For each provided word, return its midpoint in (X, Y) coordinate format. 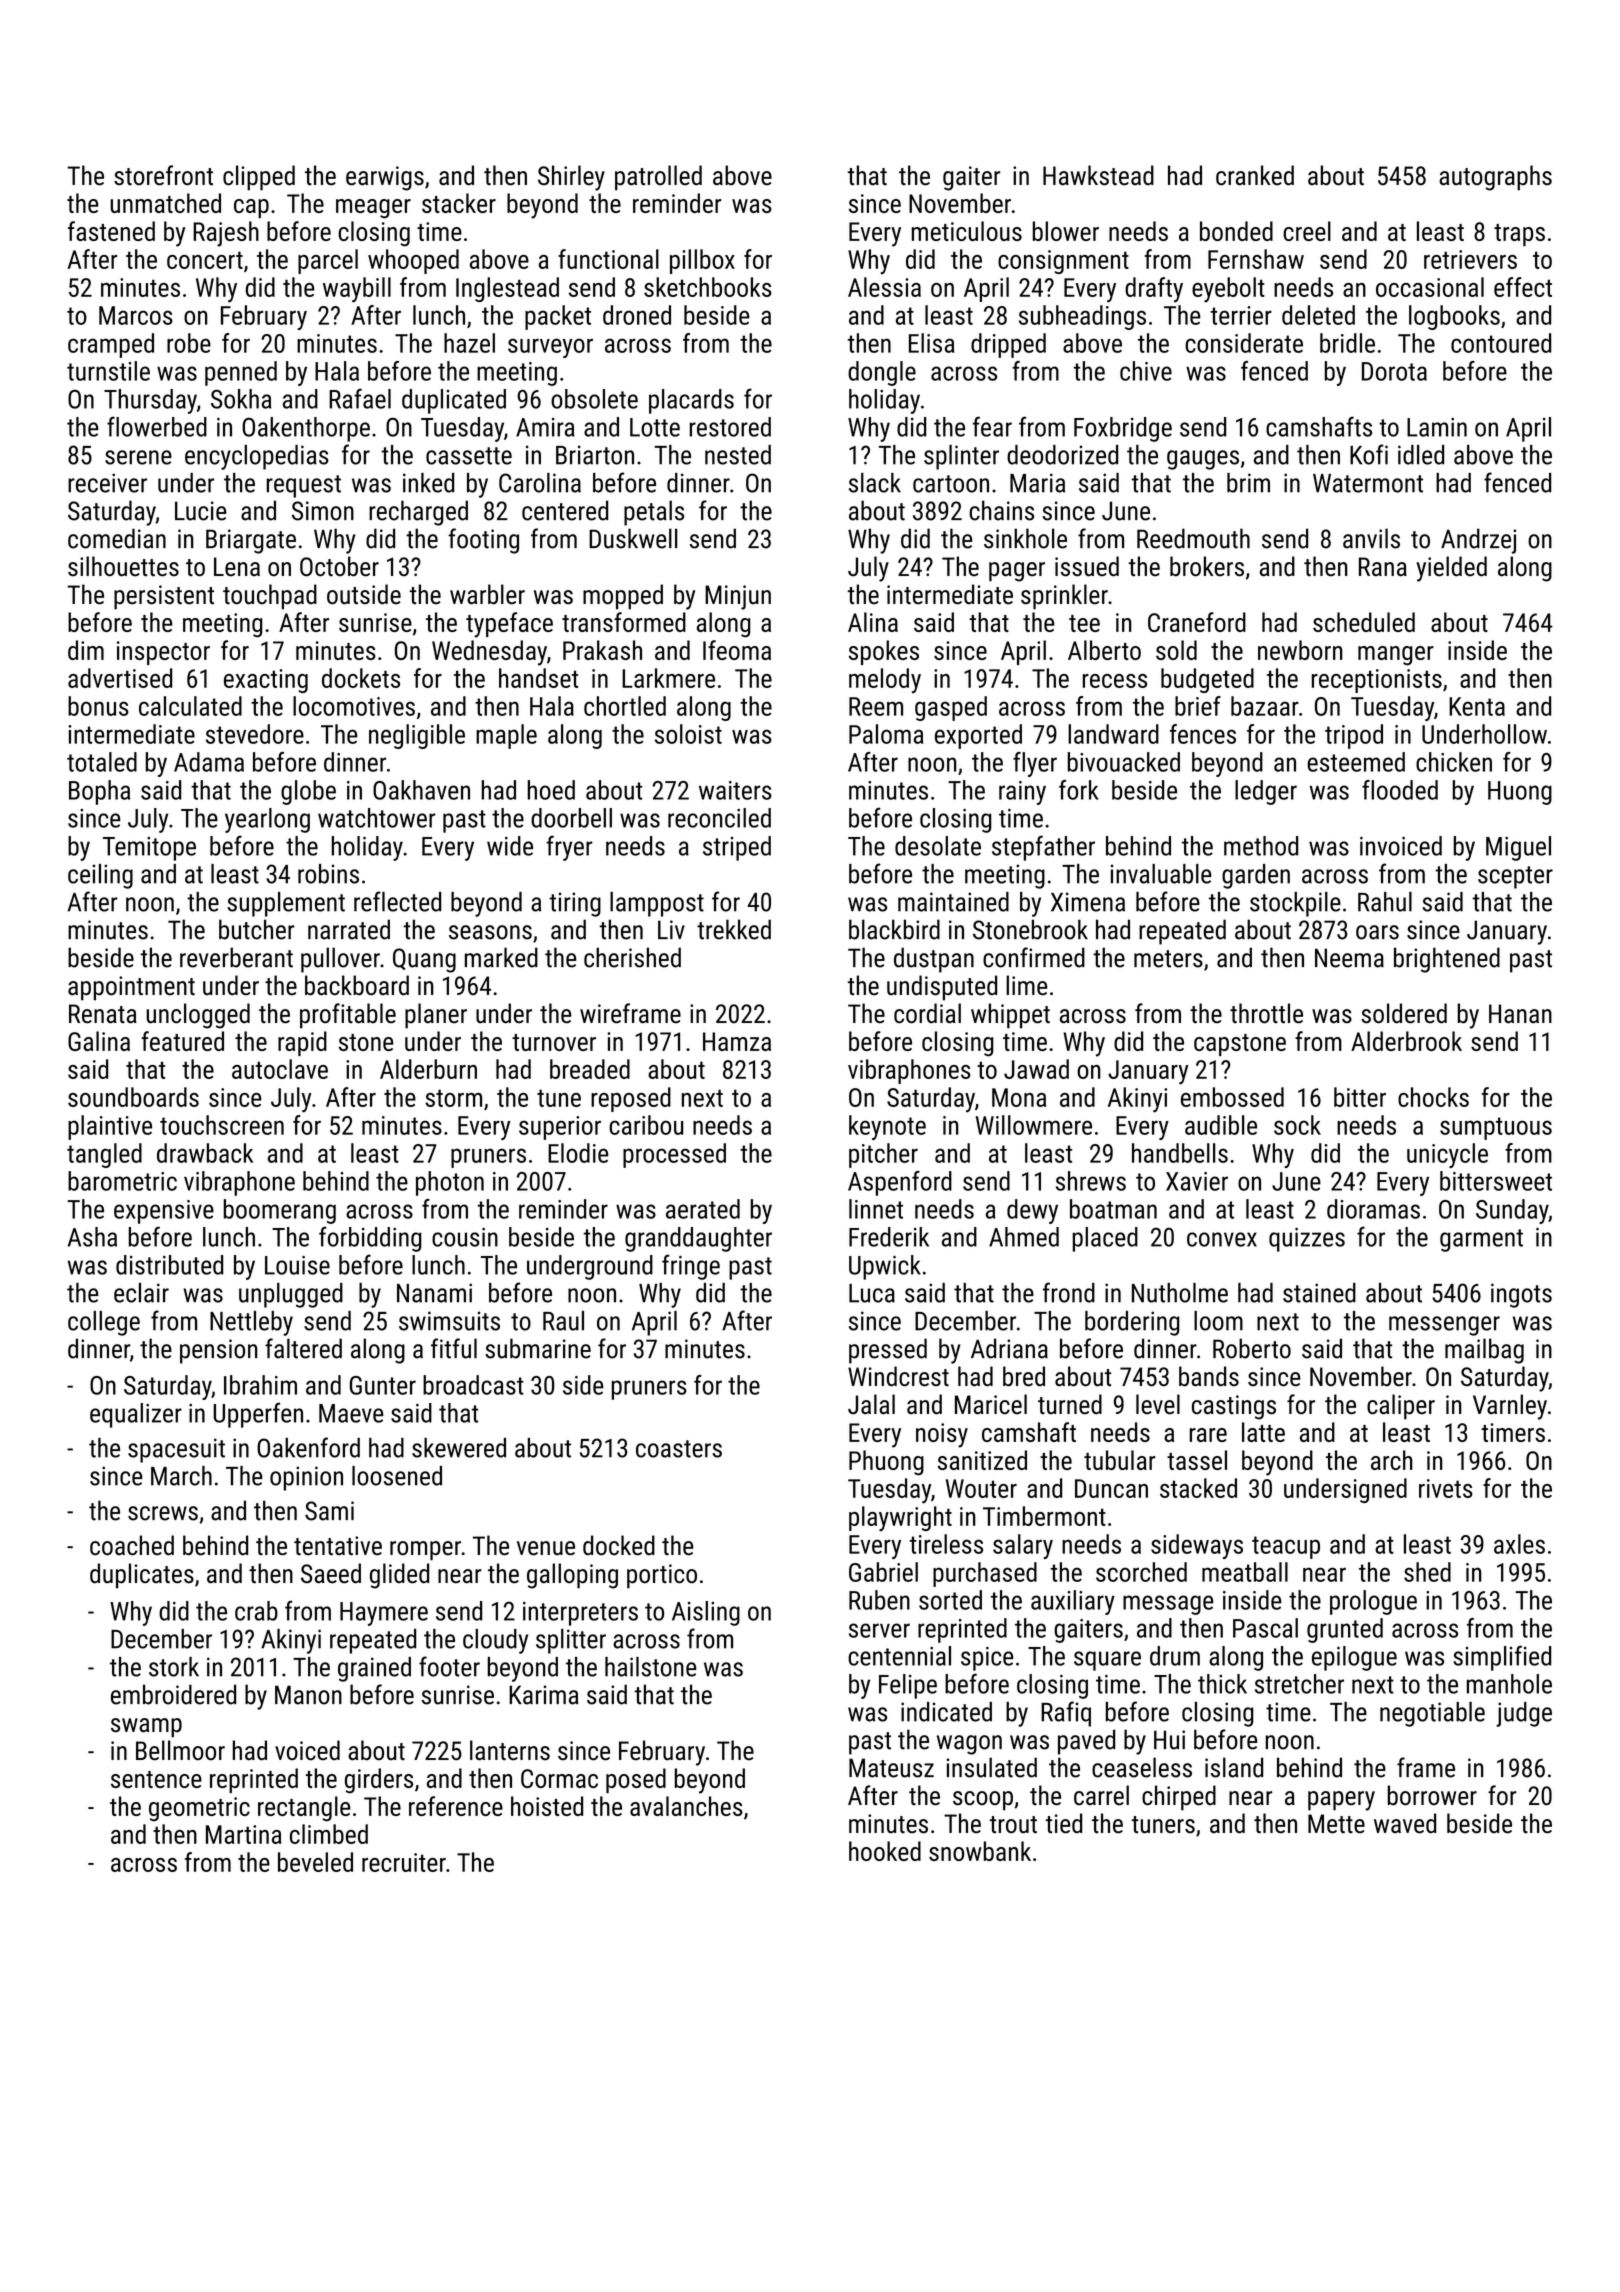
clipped (259, 178)
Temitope (149, 849)
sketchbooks (708, 287)
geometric (199, 1809)
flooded (1400, 790)
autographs (1495, 178)
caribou (646, 1125)
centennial (899, 1656)
